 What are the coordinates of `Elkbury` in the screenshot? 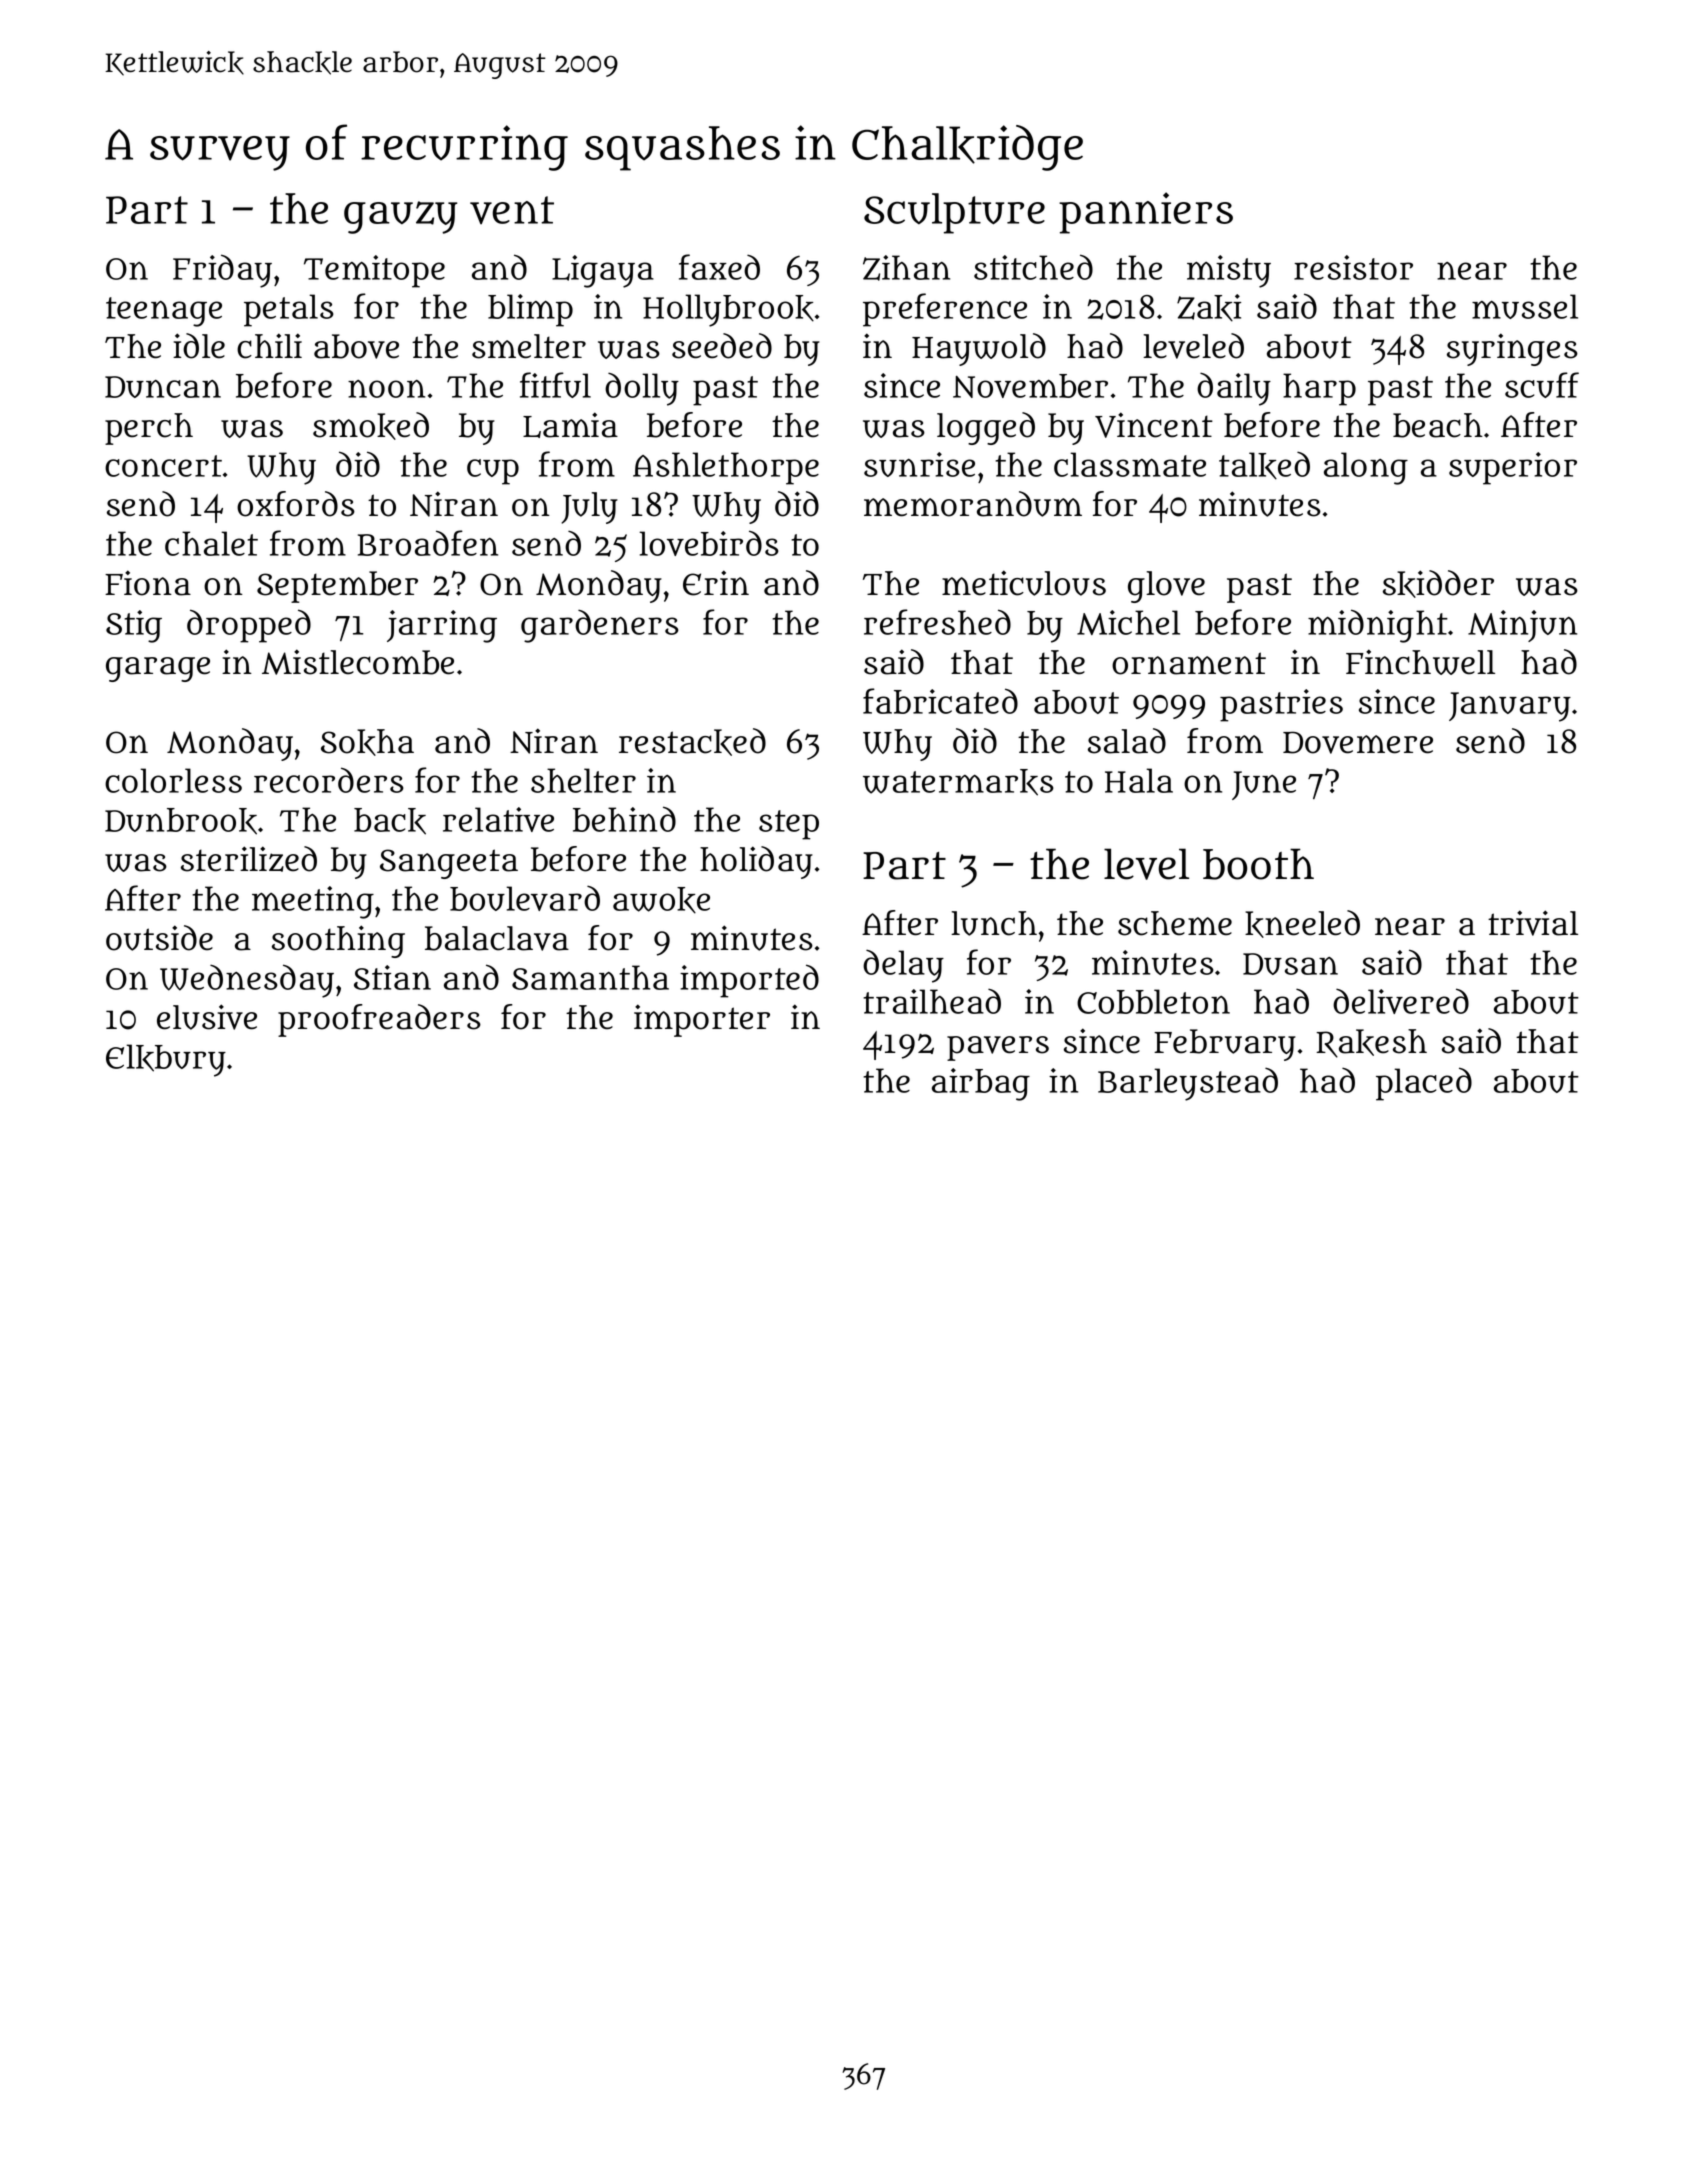 It's located at (166, 1060).
